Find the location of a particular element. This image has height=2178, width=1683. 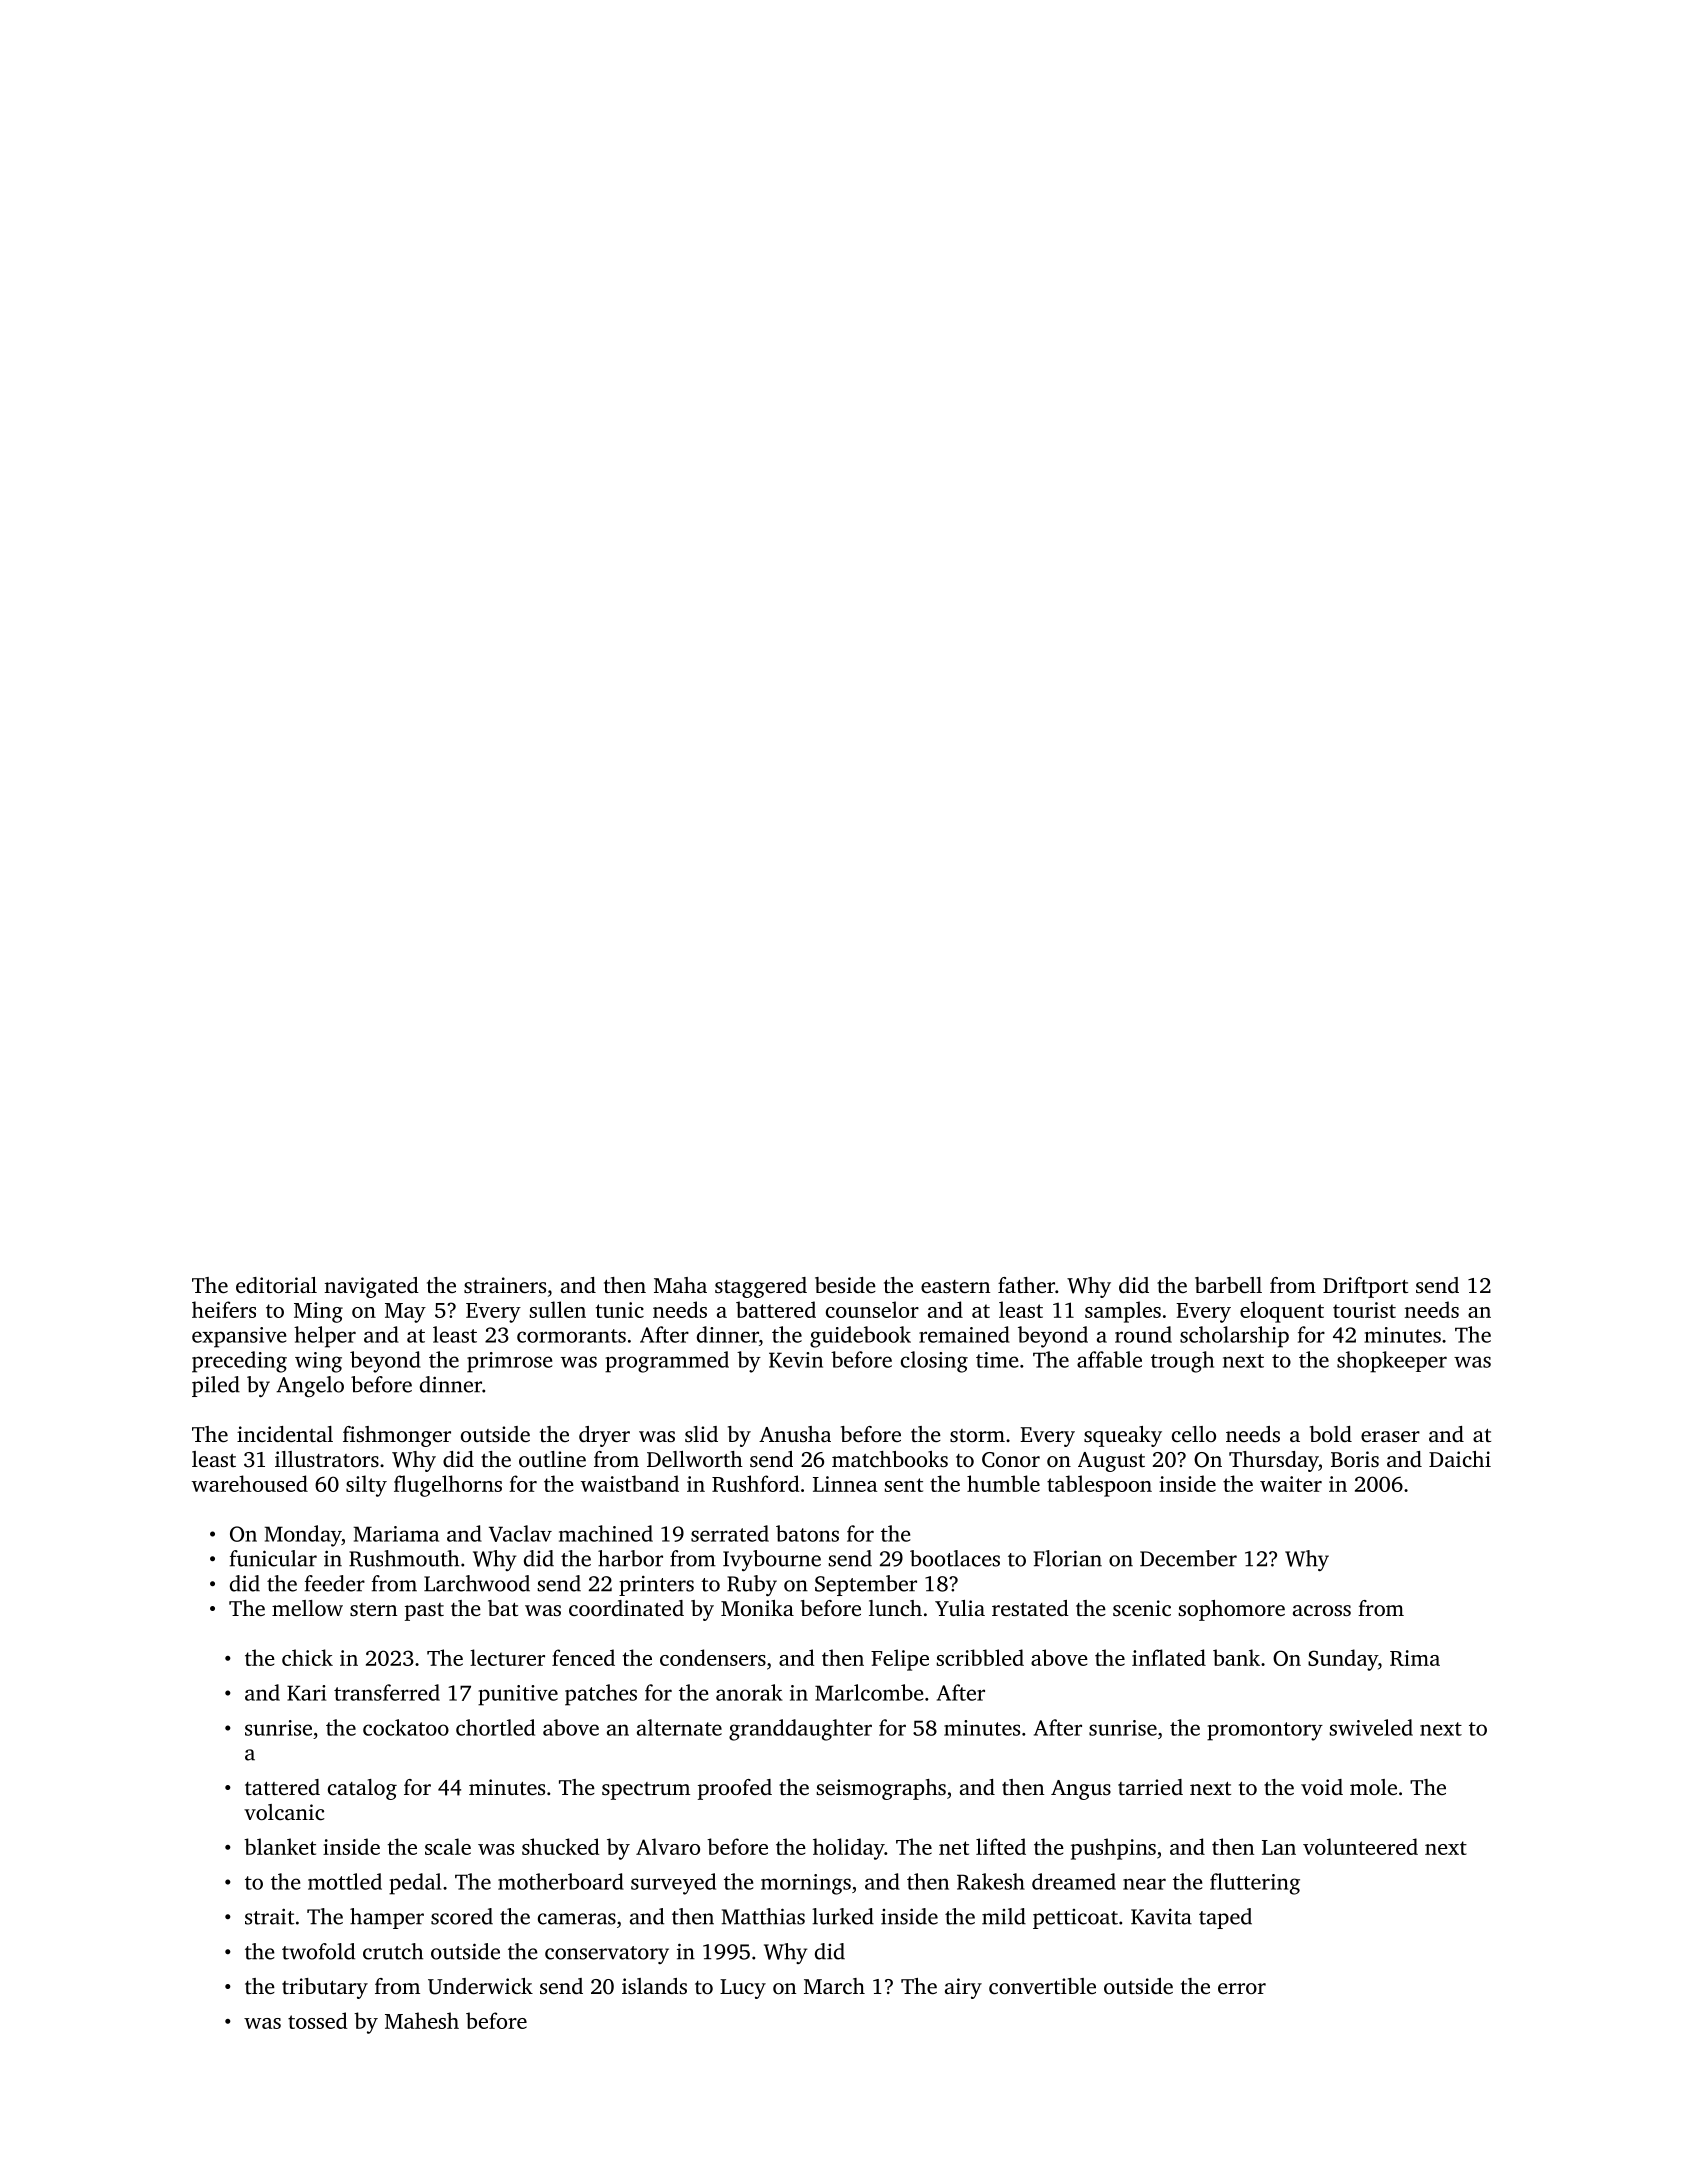

Driftport is located at coordinates (1365, 1287).
